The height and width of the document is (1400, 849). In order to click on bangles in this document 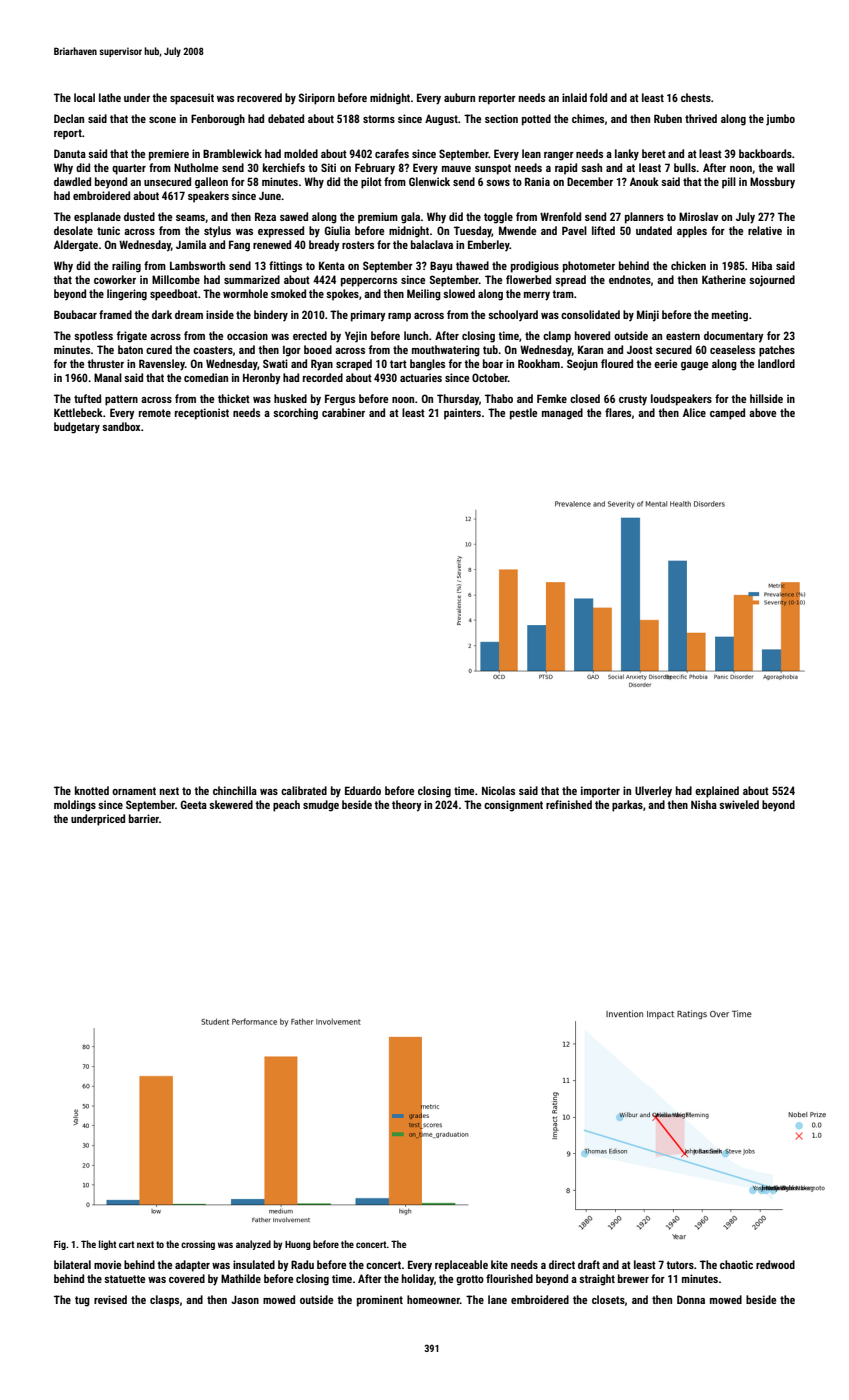, I will do `click(427, 365)`.
